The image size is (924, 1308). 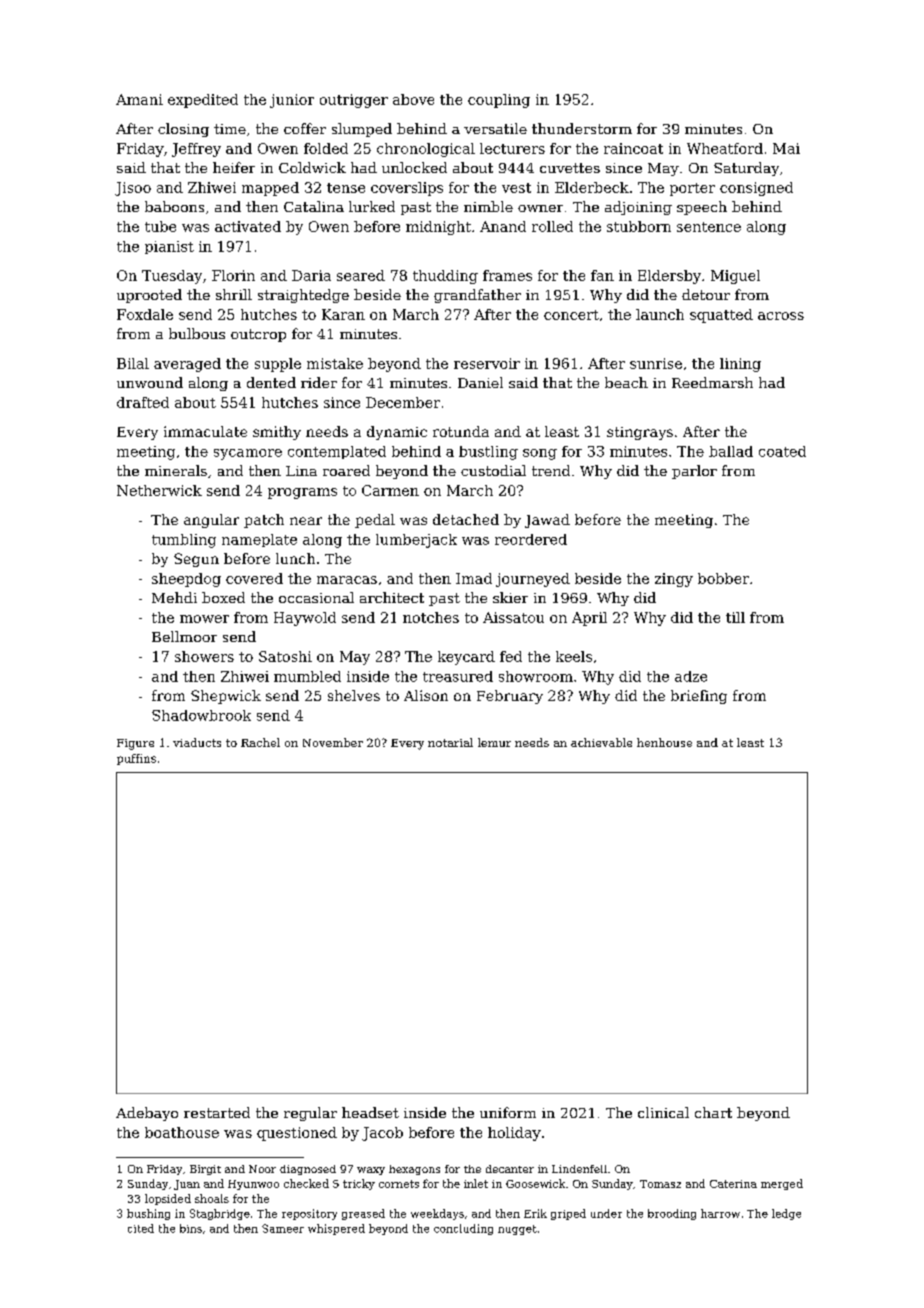 What do you see at coordinates (499, 101) in the screenshot?
I see `coupling` at bounding box center [499, 101].
